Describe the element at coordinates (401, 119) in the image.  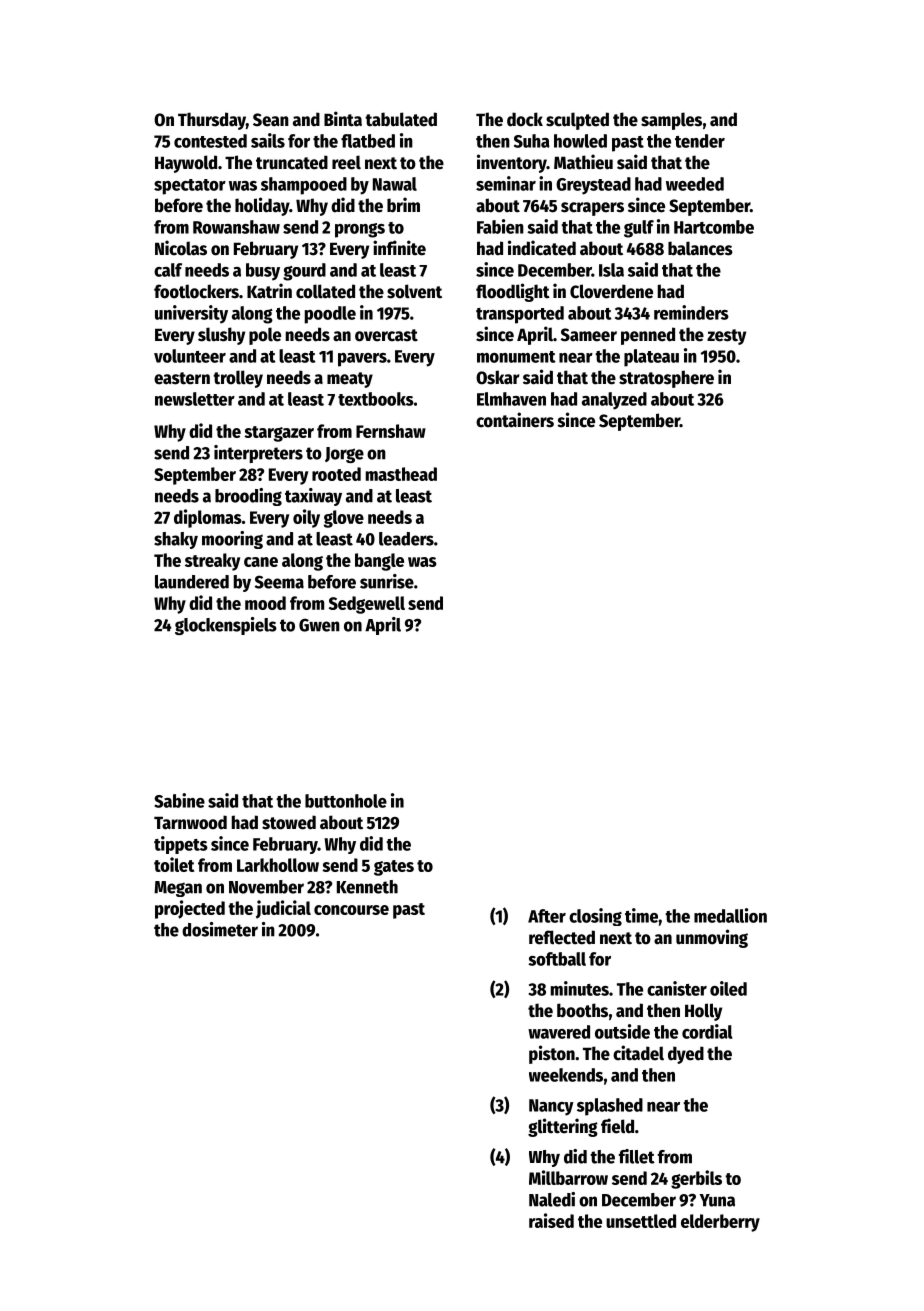
I see `tabulated` at that location.
